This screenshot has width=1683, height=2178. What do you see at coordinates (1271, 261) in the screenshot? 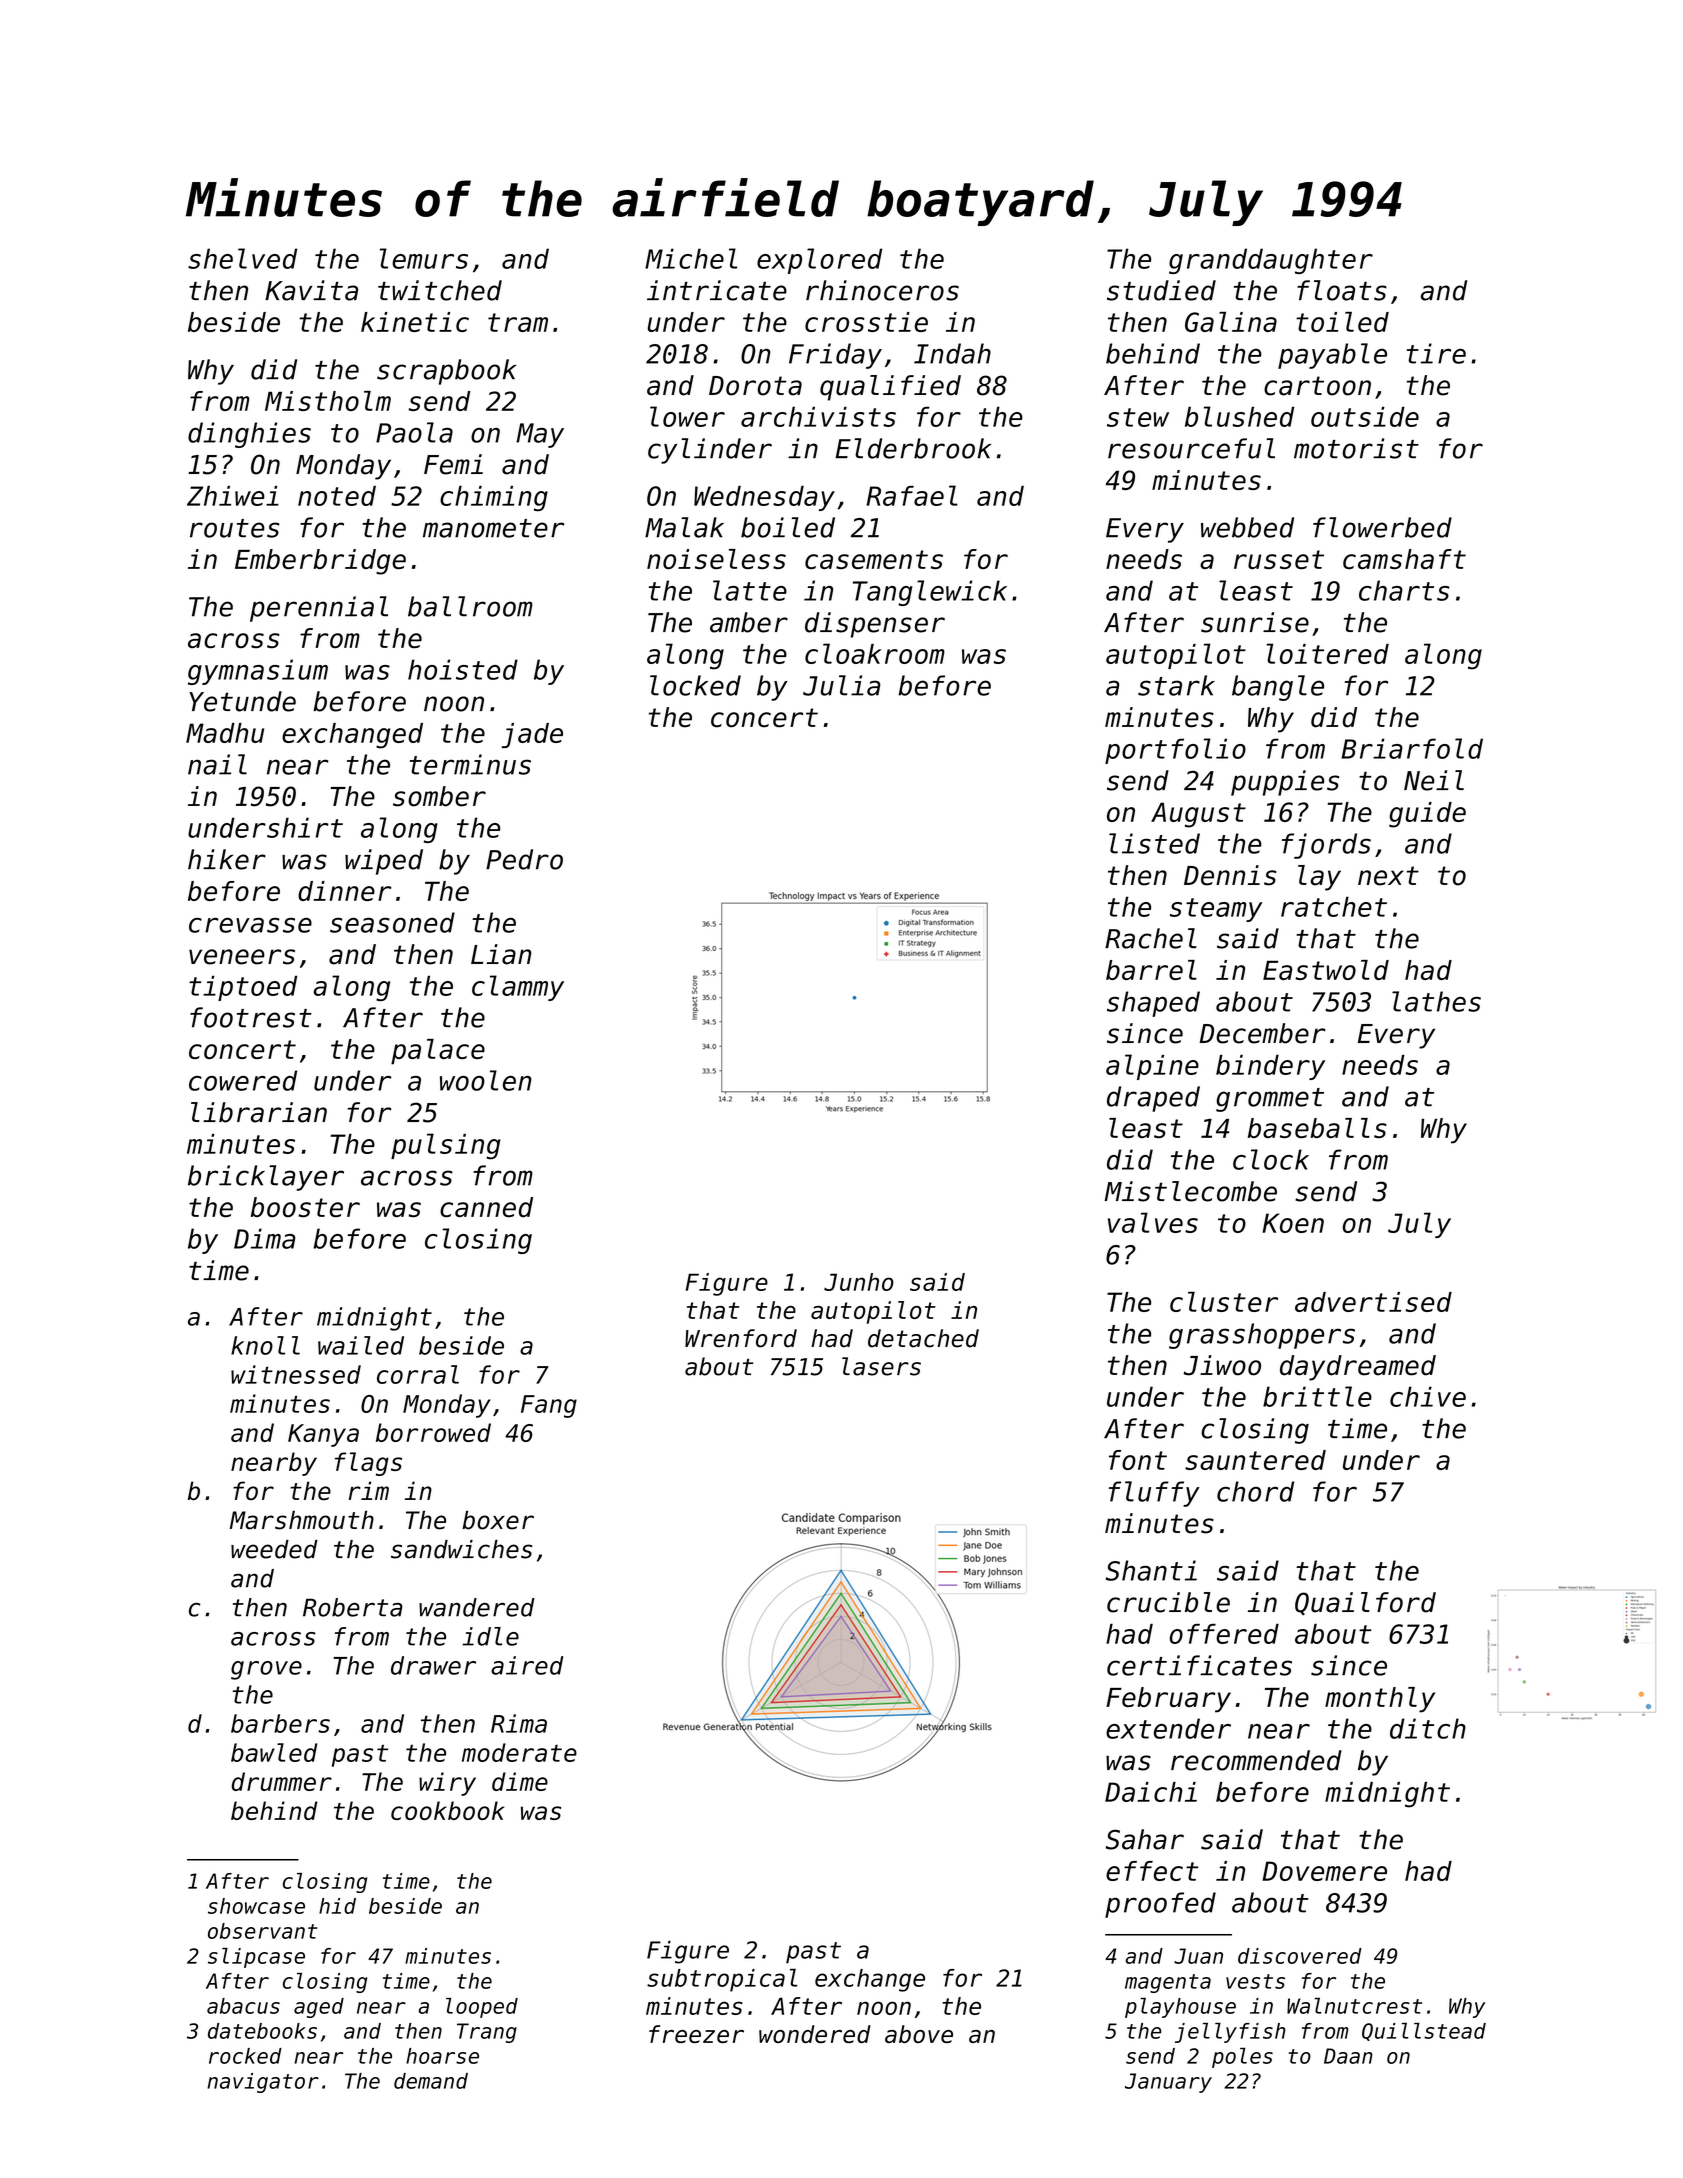
I see `granddaughter` at bounding box center [1271, 261].
